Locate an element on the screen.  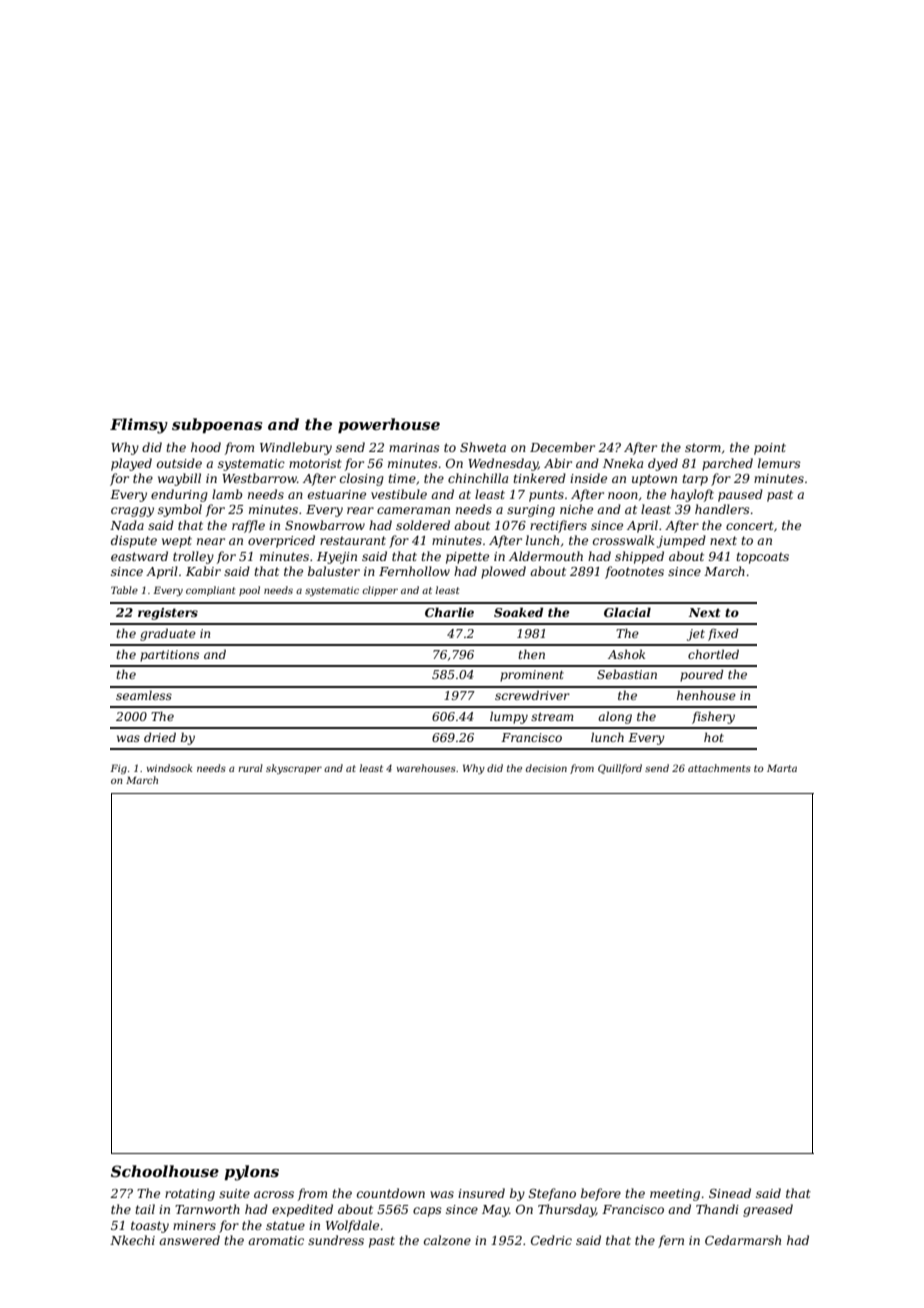
Table is located at coordinates (124, 590).
